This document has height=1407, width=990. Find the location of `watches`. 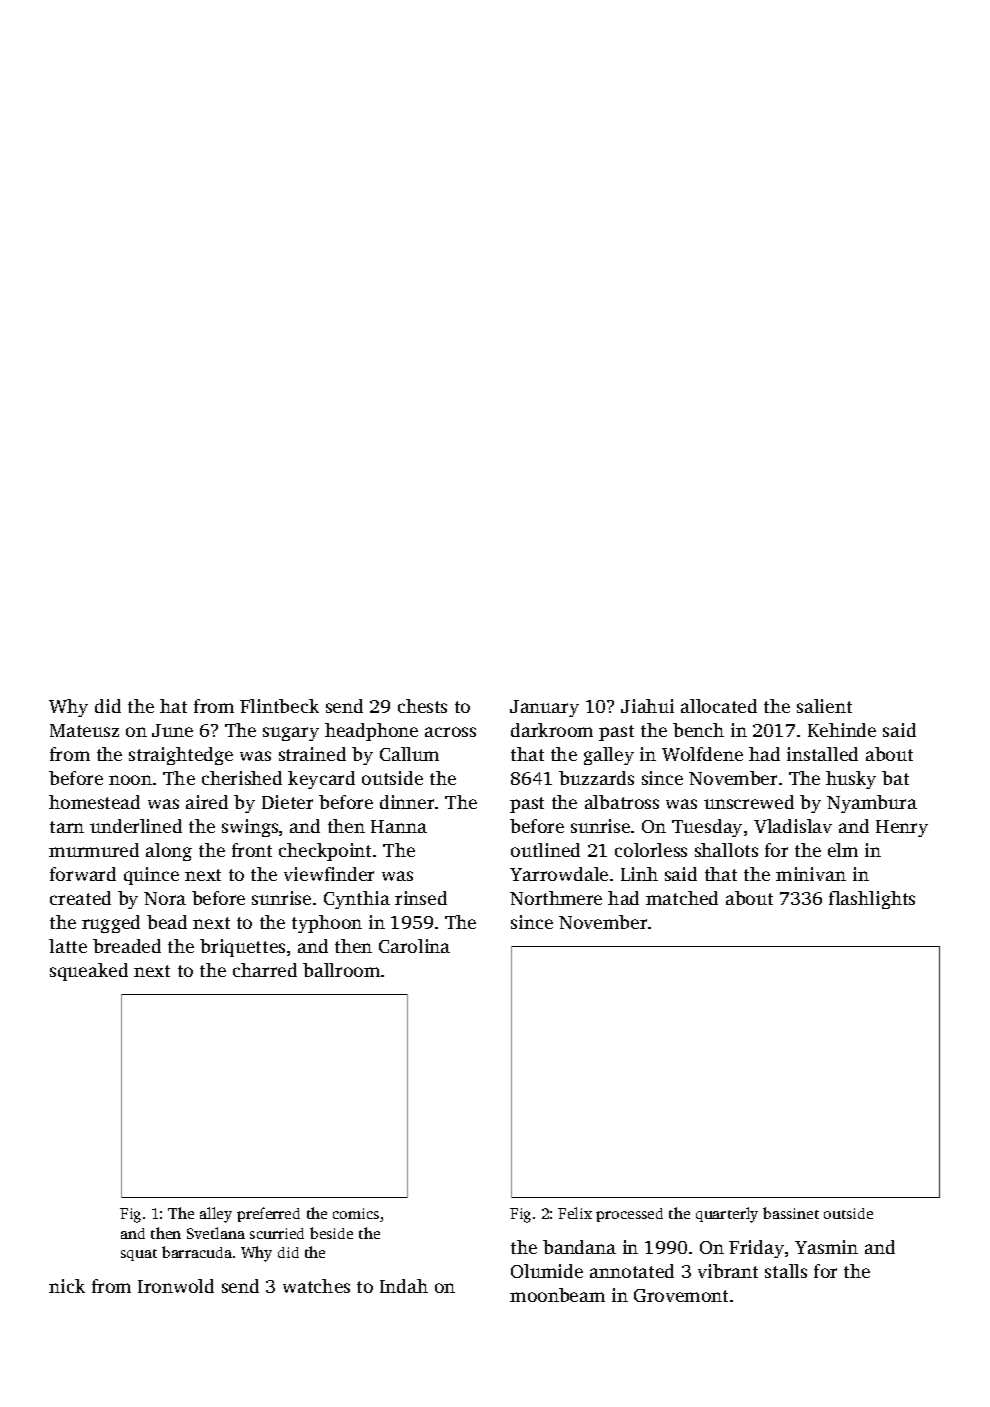

watches is located at coordinates (316, 1286).
